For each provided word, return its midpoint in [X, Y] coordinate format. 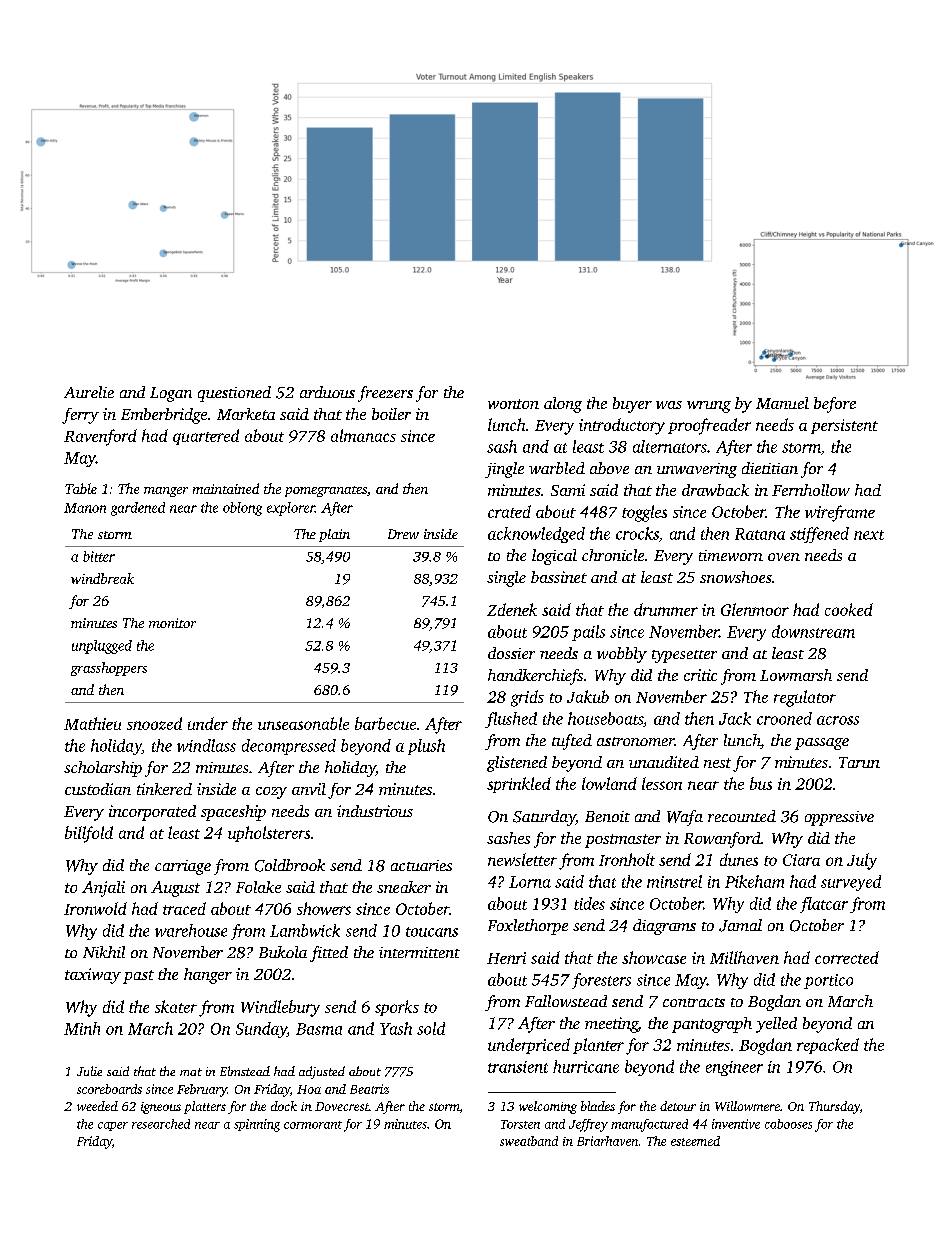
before [835, 405]
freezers [385, 394]
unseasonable [303, 723]
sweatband [529, 1141]
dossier [511, 653]
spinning [257, 1125]
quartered [206, 437]
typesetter [684, 656]
